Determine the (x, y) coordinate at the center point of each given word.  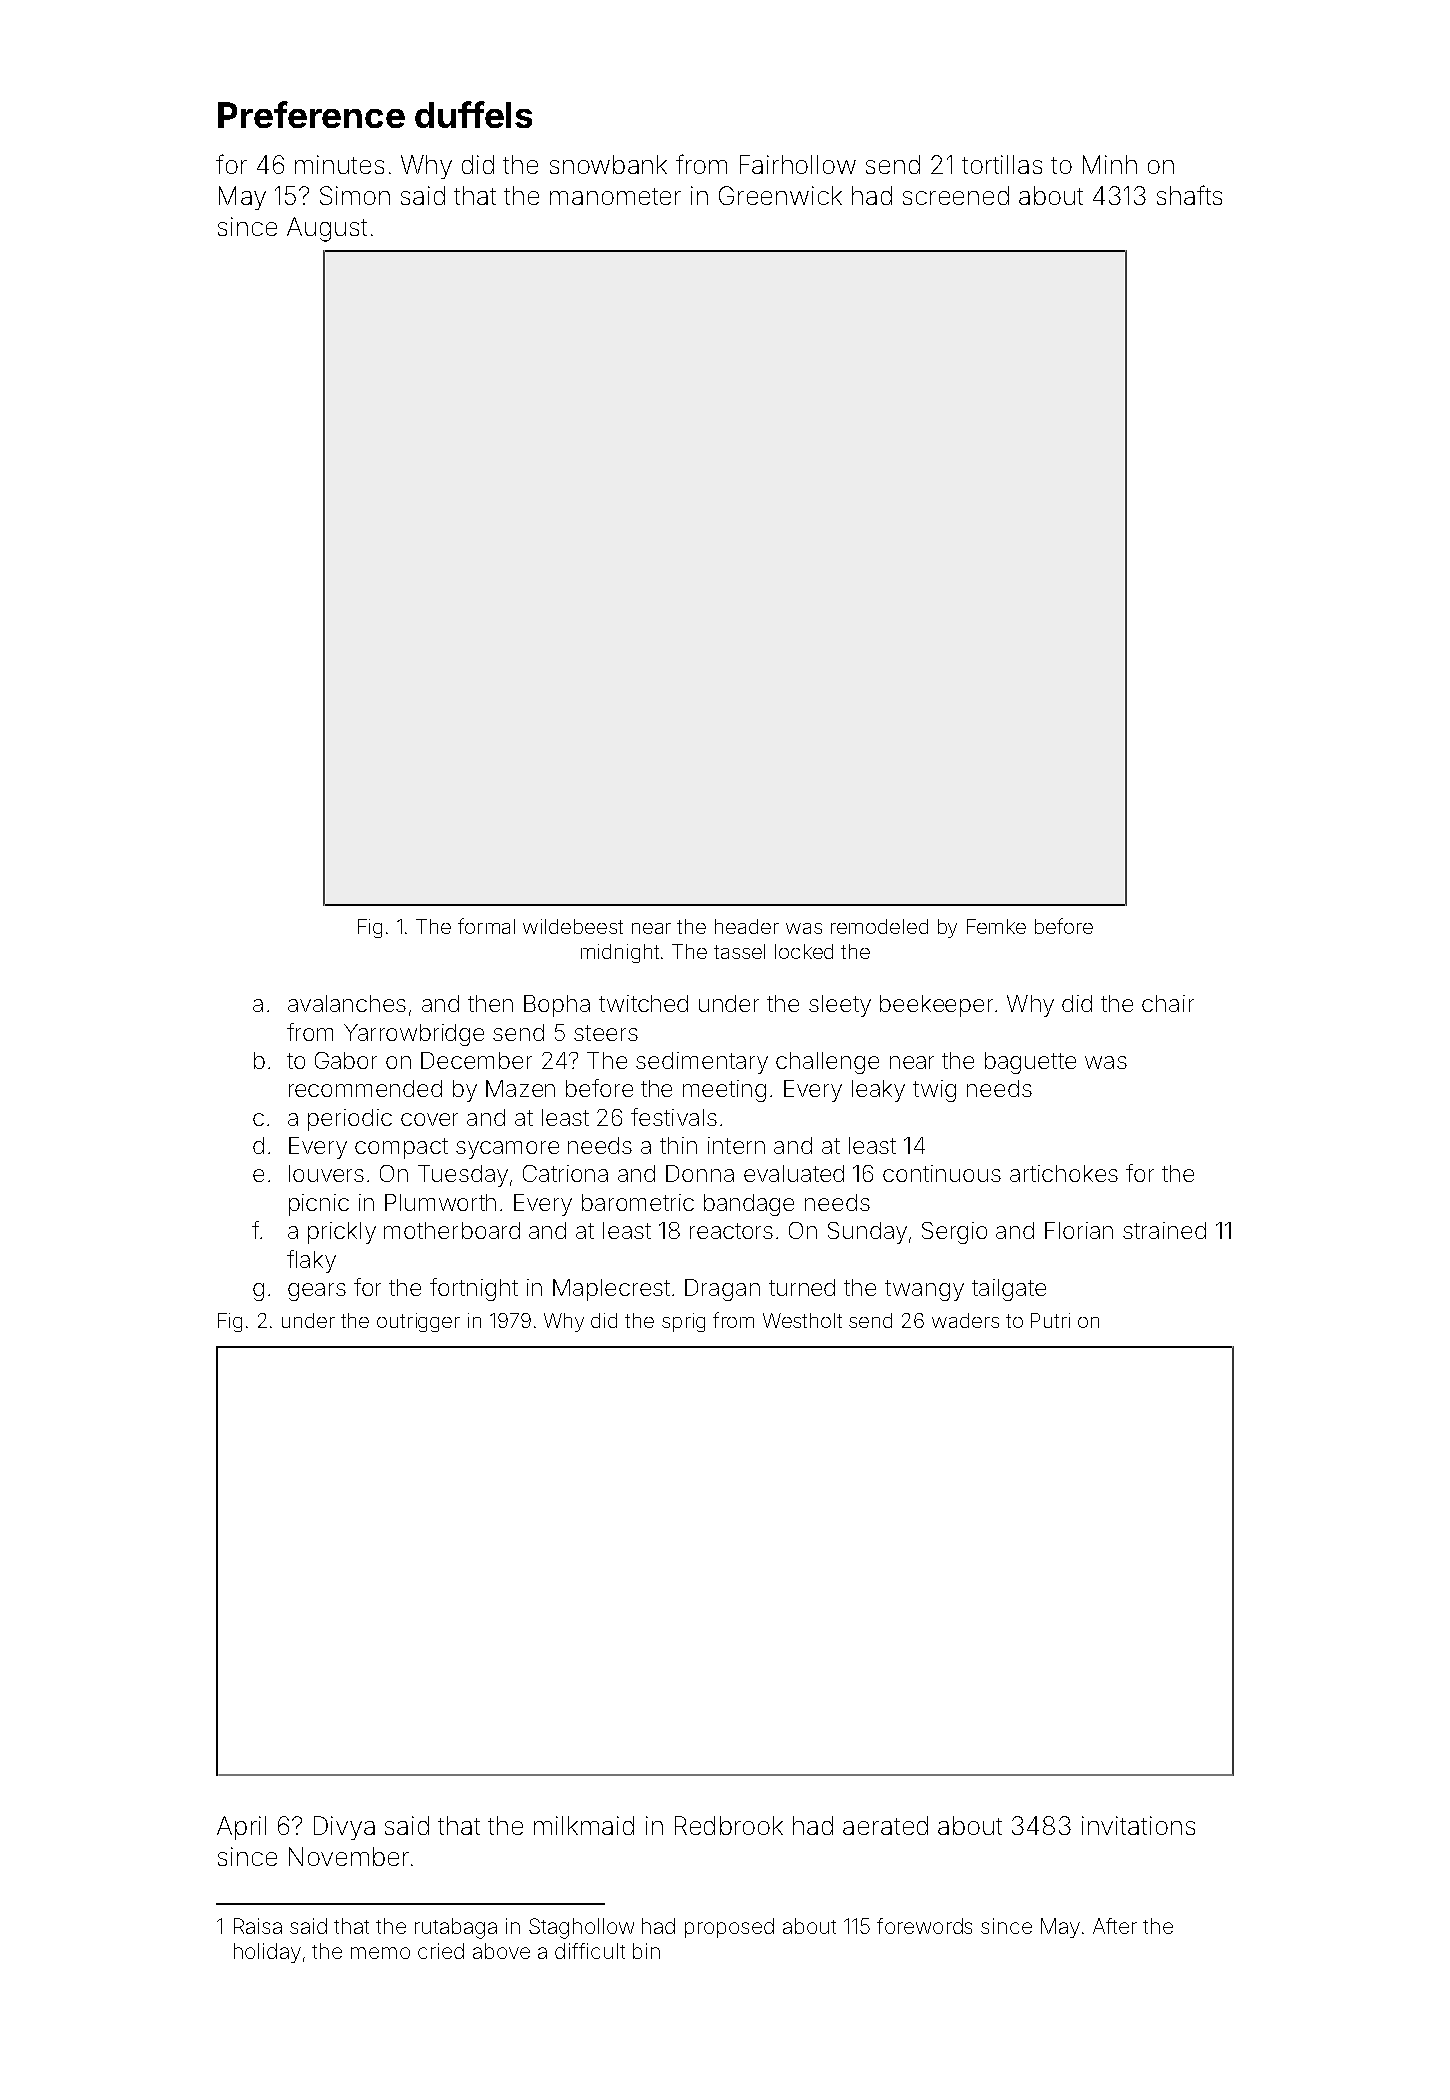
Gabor (346, 1060)
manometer (615, 196)
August (327, 229)
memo (380, 1953)
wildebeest (573, 926)
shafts (1189, 195)
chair (1168, 1003)
